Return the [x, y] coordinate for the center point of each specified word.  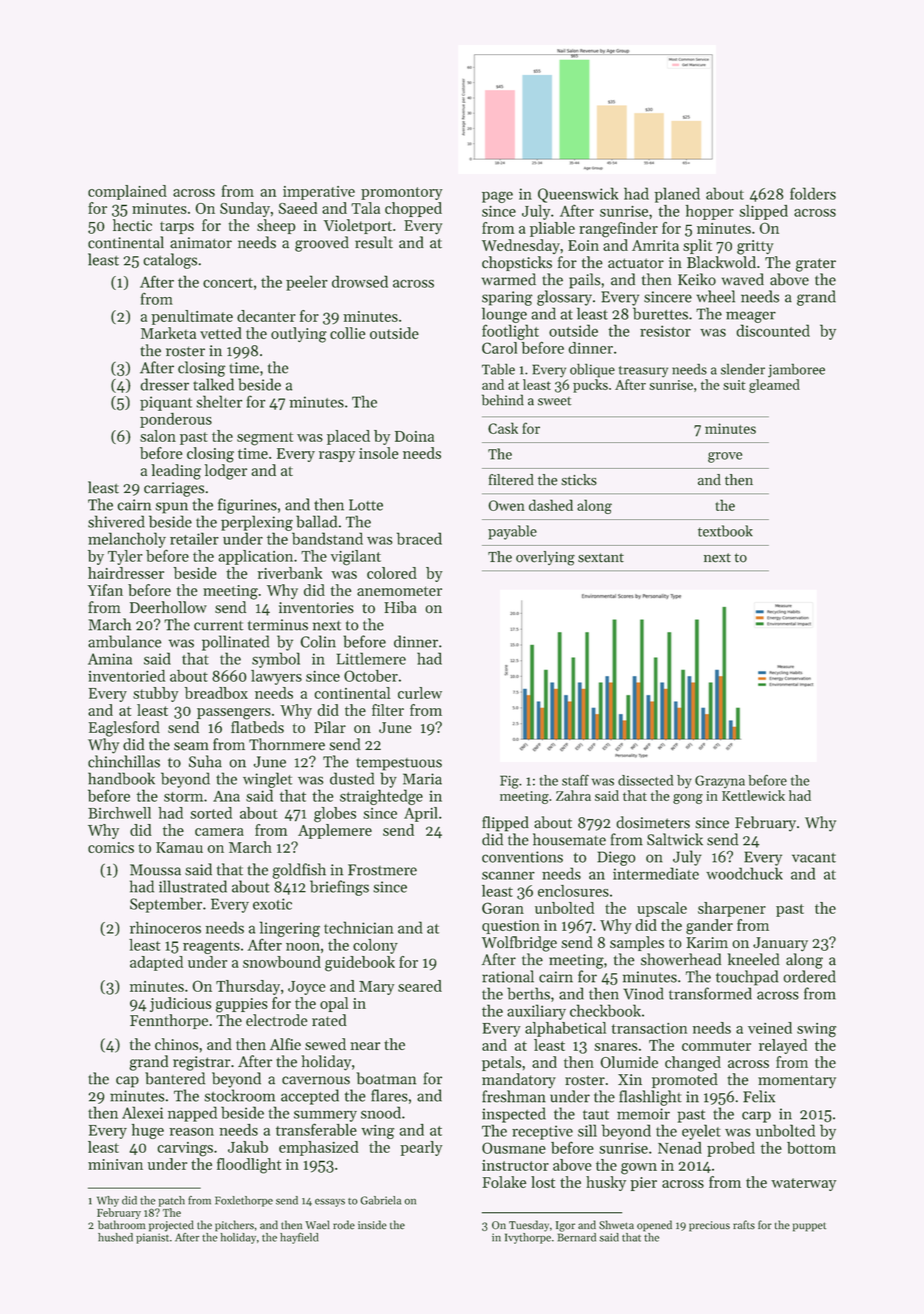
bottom [811, 1148]
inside [372, 1225]
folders [813, 193]
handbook [121, 778]
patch [172, 1201]
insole [378, 453]
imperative [319, 193]
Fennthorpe [169, 1021]
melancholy [127, 540]
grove [725, 457]
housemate [569, 839]
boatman [386, 1078]
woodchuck [744, 873]
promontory [402, 193]
